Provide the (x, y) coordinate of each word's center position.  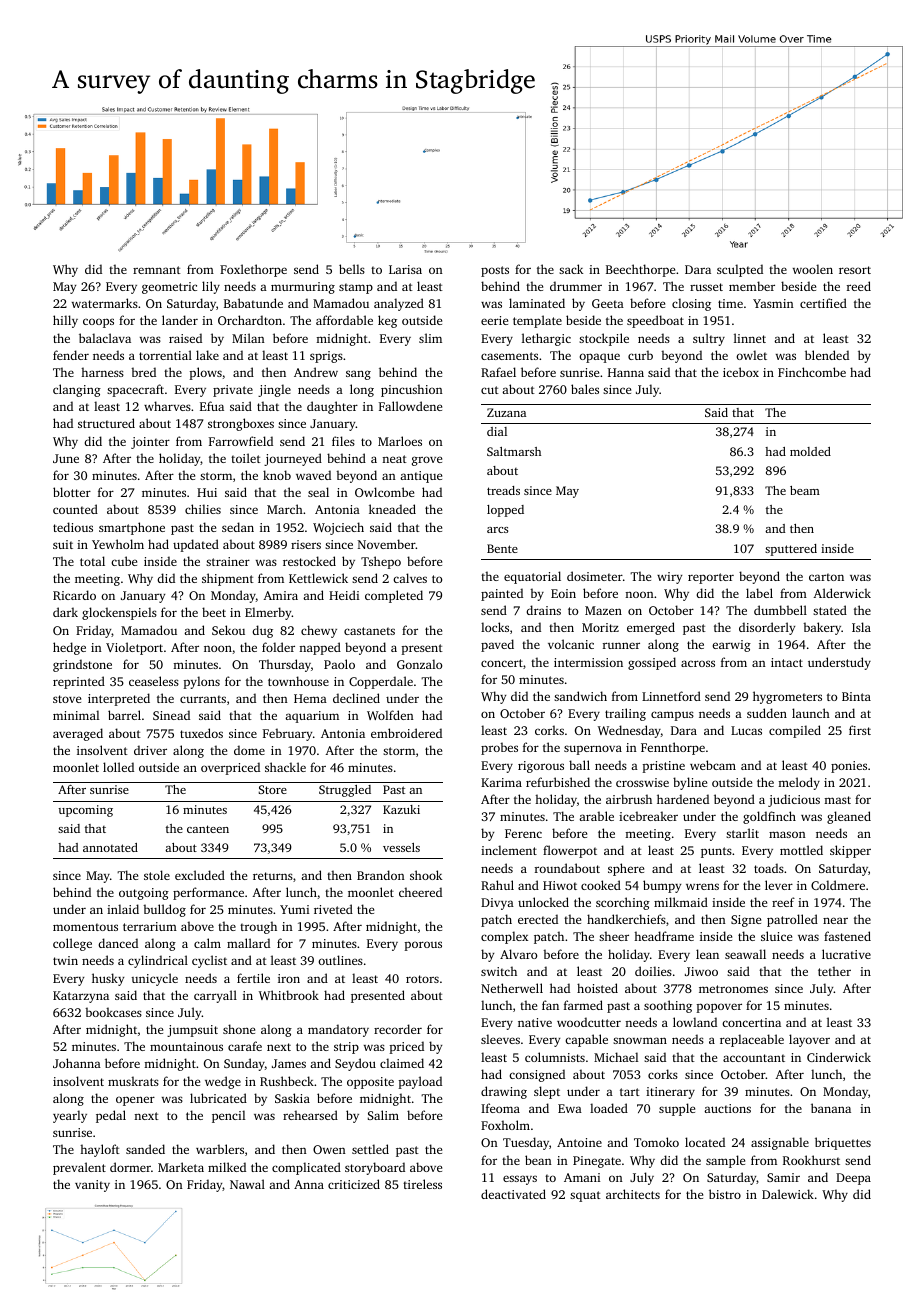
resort (855, 270)
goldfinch (769, 817)
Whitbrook (289, 995)
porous (423, 946)
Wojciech (338, 528)
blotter (72, 492)
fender (71, 355)
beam (805, 490)
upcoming (85, 811)
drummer (576, 286)
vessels (401, 847)
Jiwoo (701, 971)
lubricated (218, 1098)
